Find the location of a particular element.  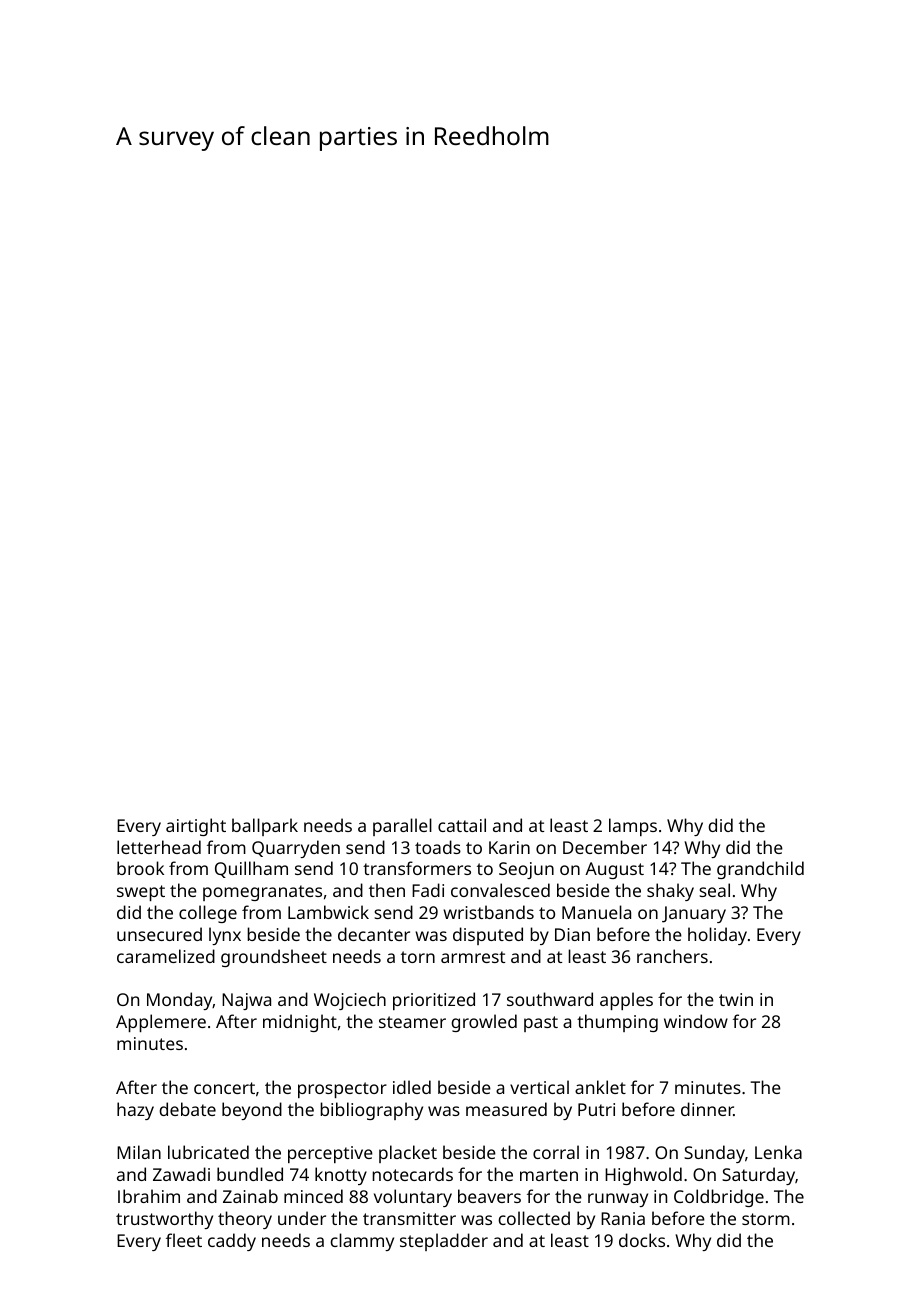

measured is located at coordinates (506, 1109).
